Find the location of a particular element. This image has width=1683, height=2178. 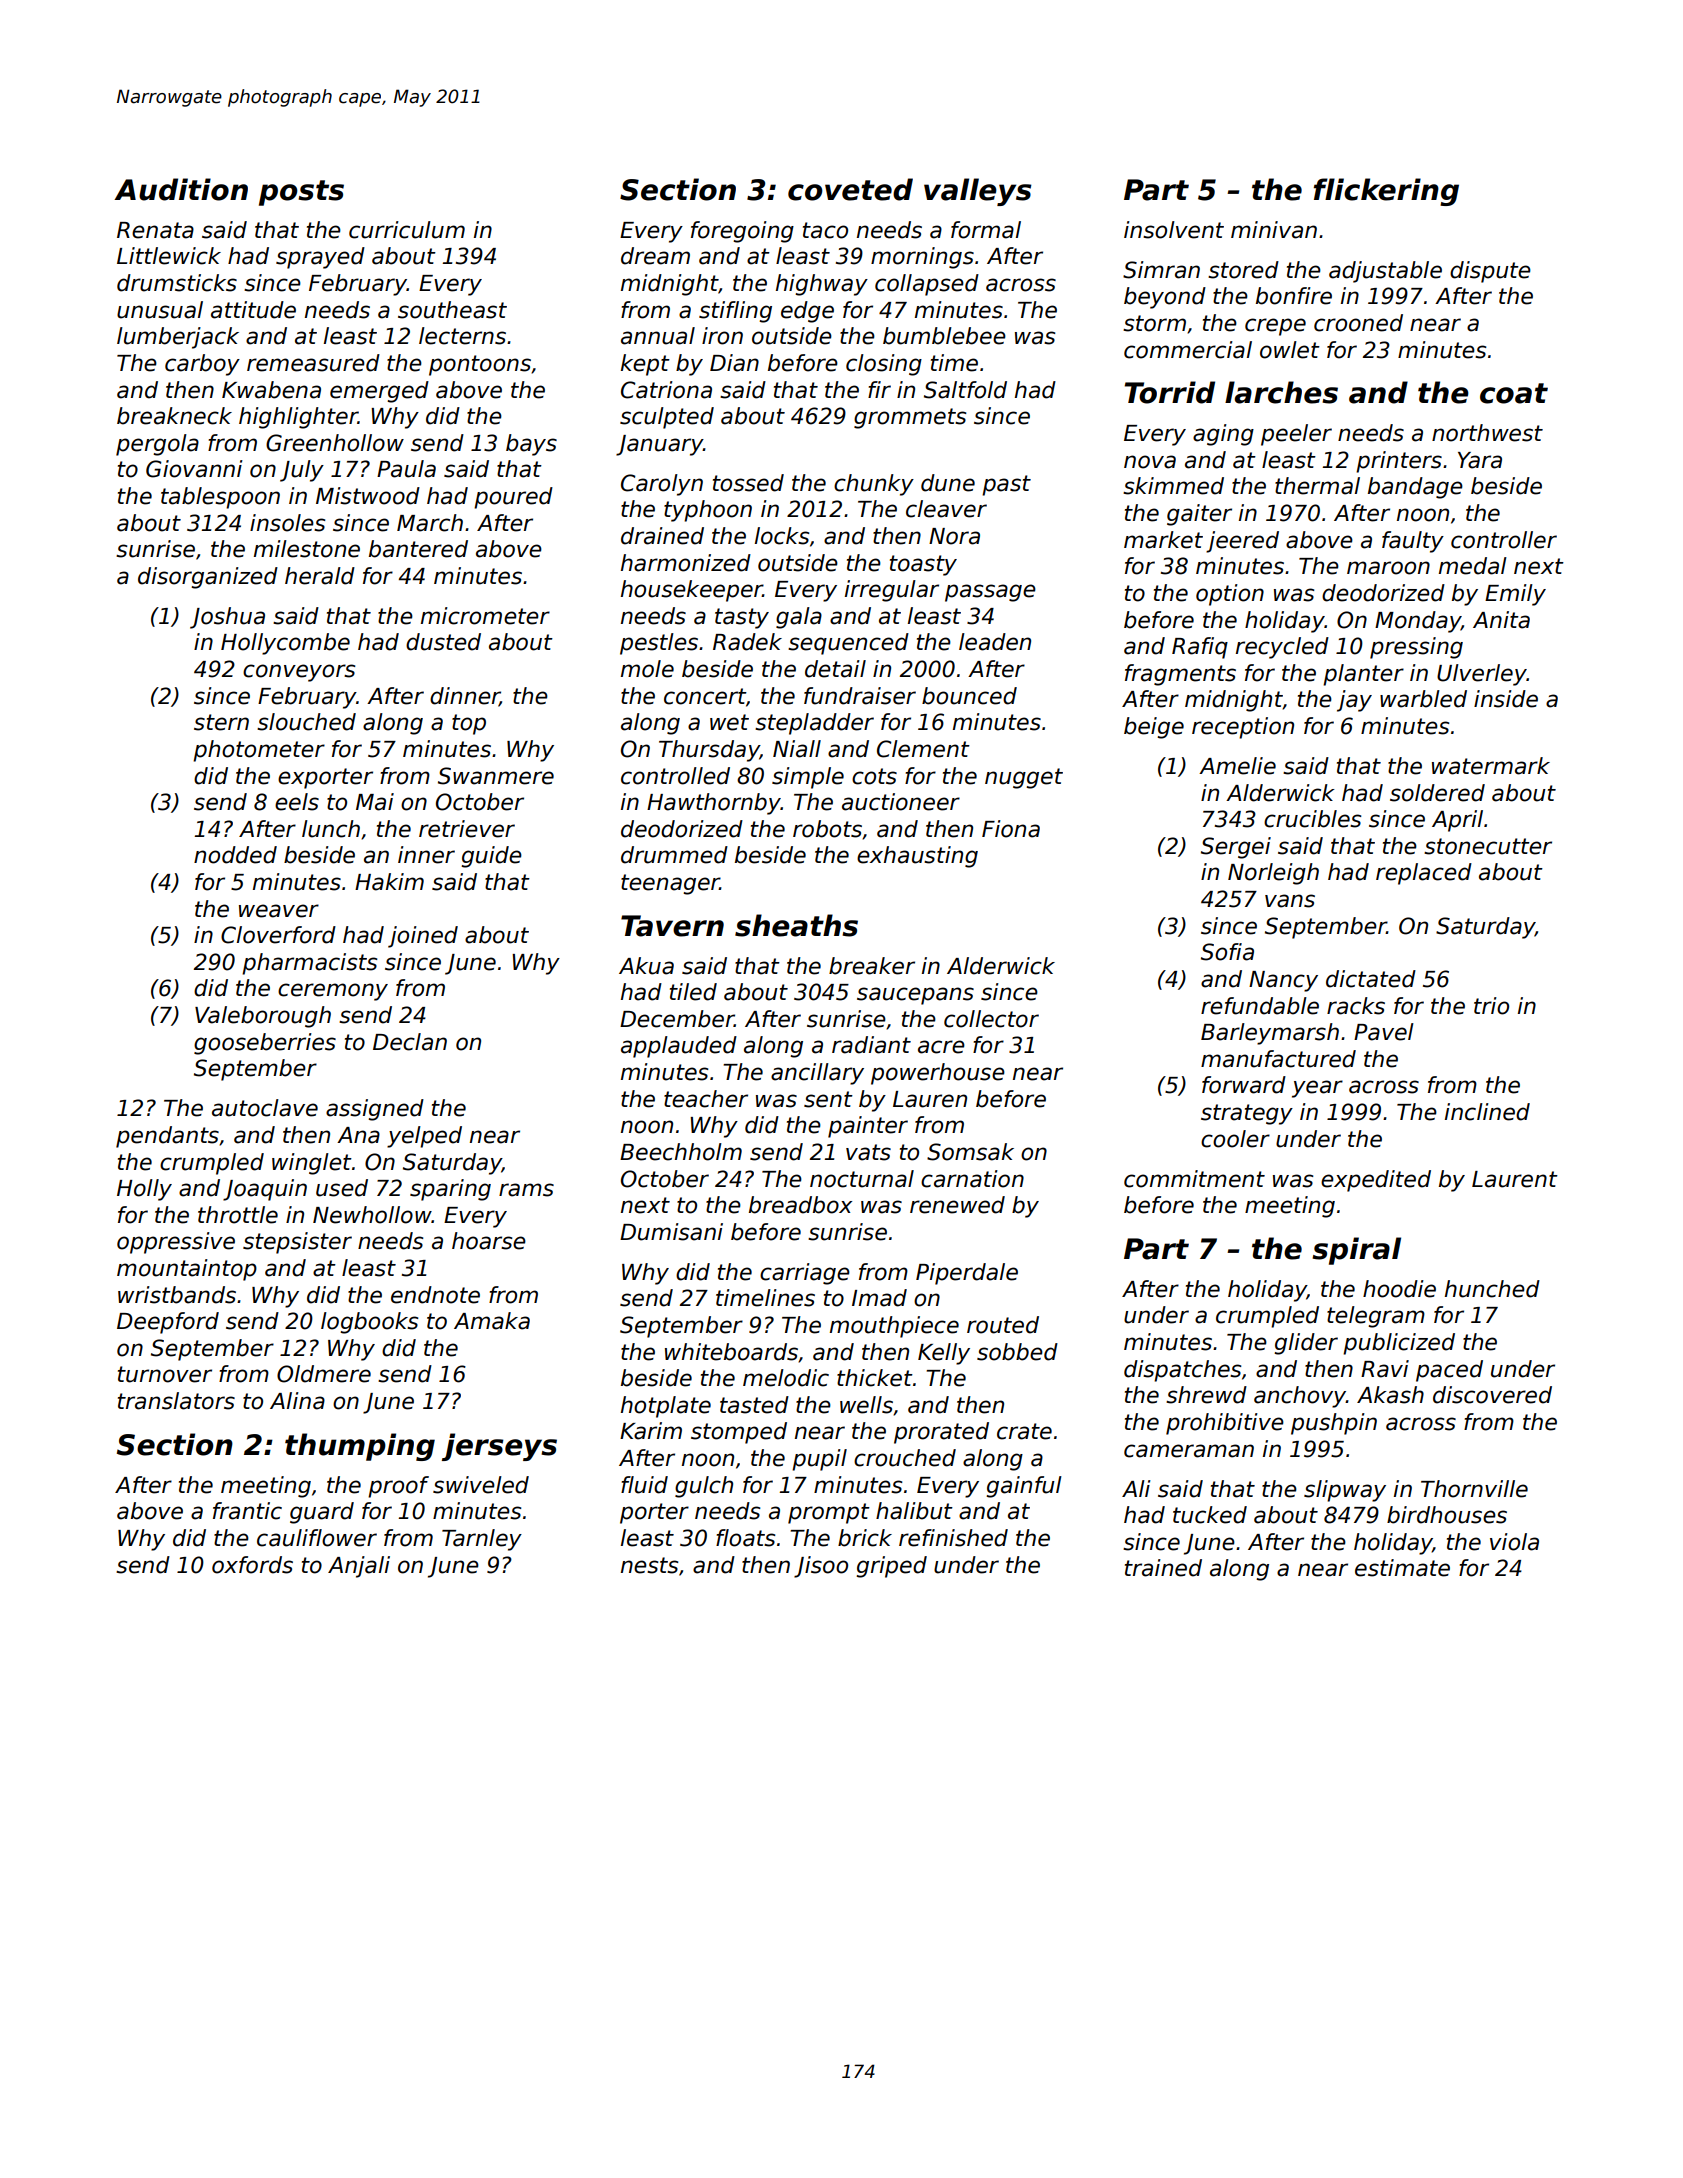

Pavel is located at coordinates (1384, 1032).
